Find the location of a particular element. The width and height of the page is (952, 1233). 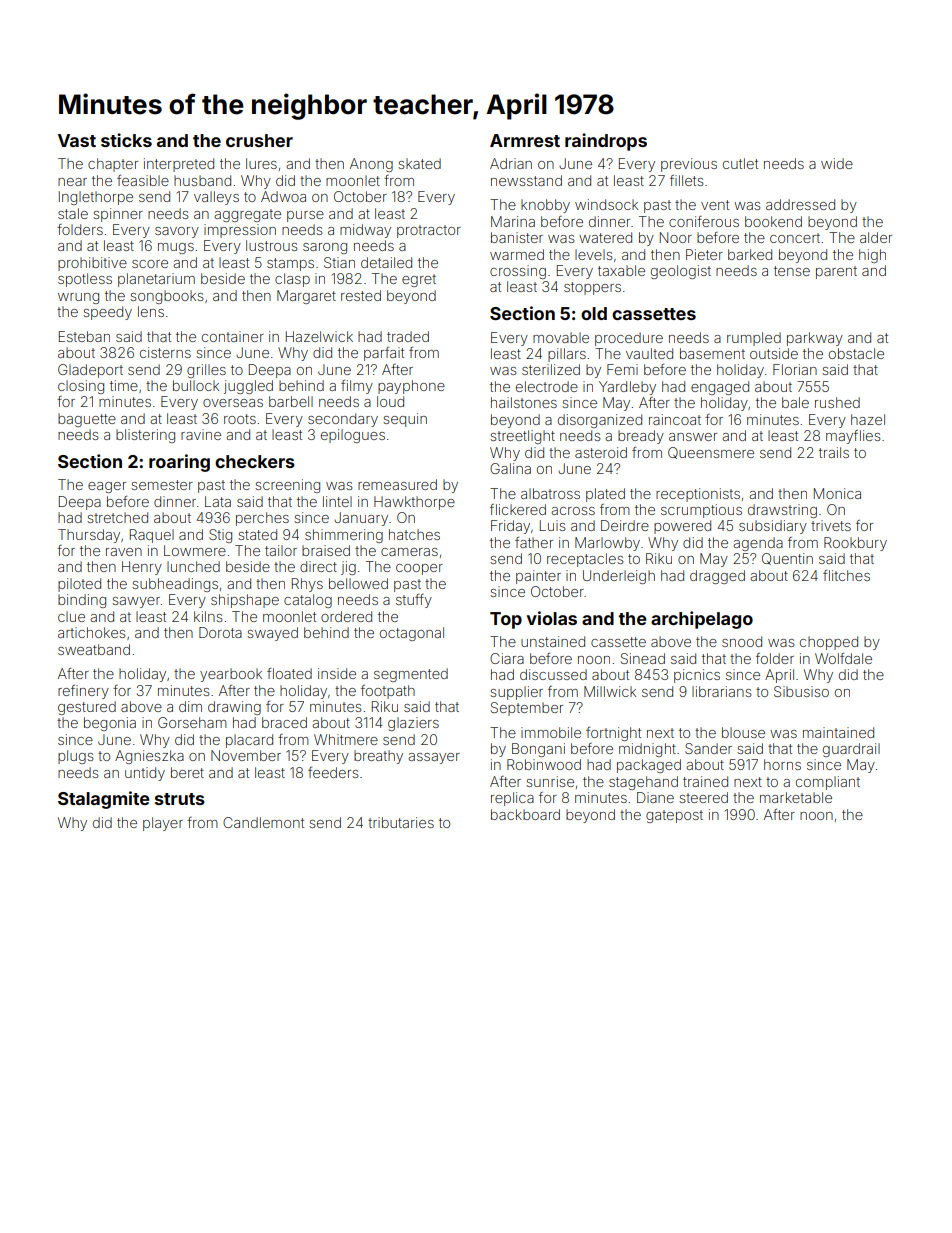

loud is located at coordinates (390, 401).
